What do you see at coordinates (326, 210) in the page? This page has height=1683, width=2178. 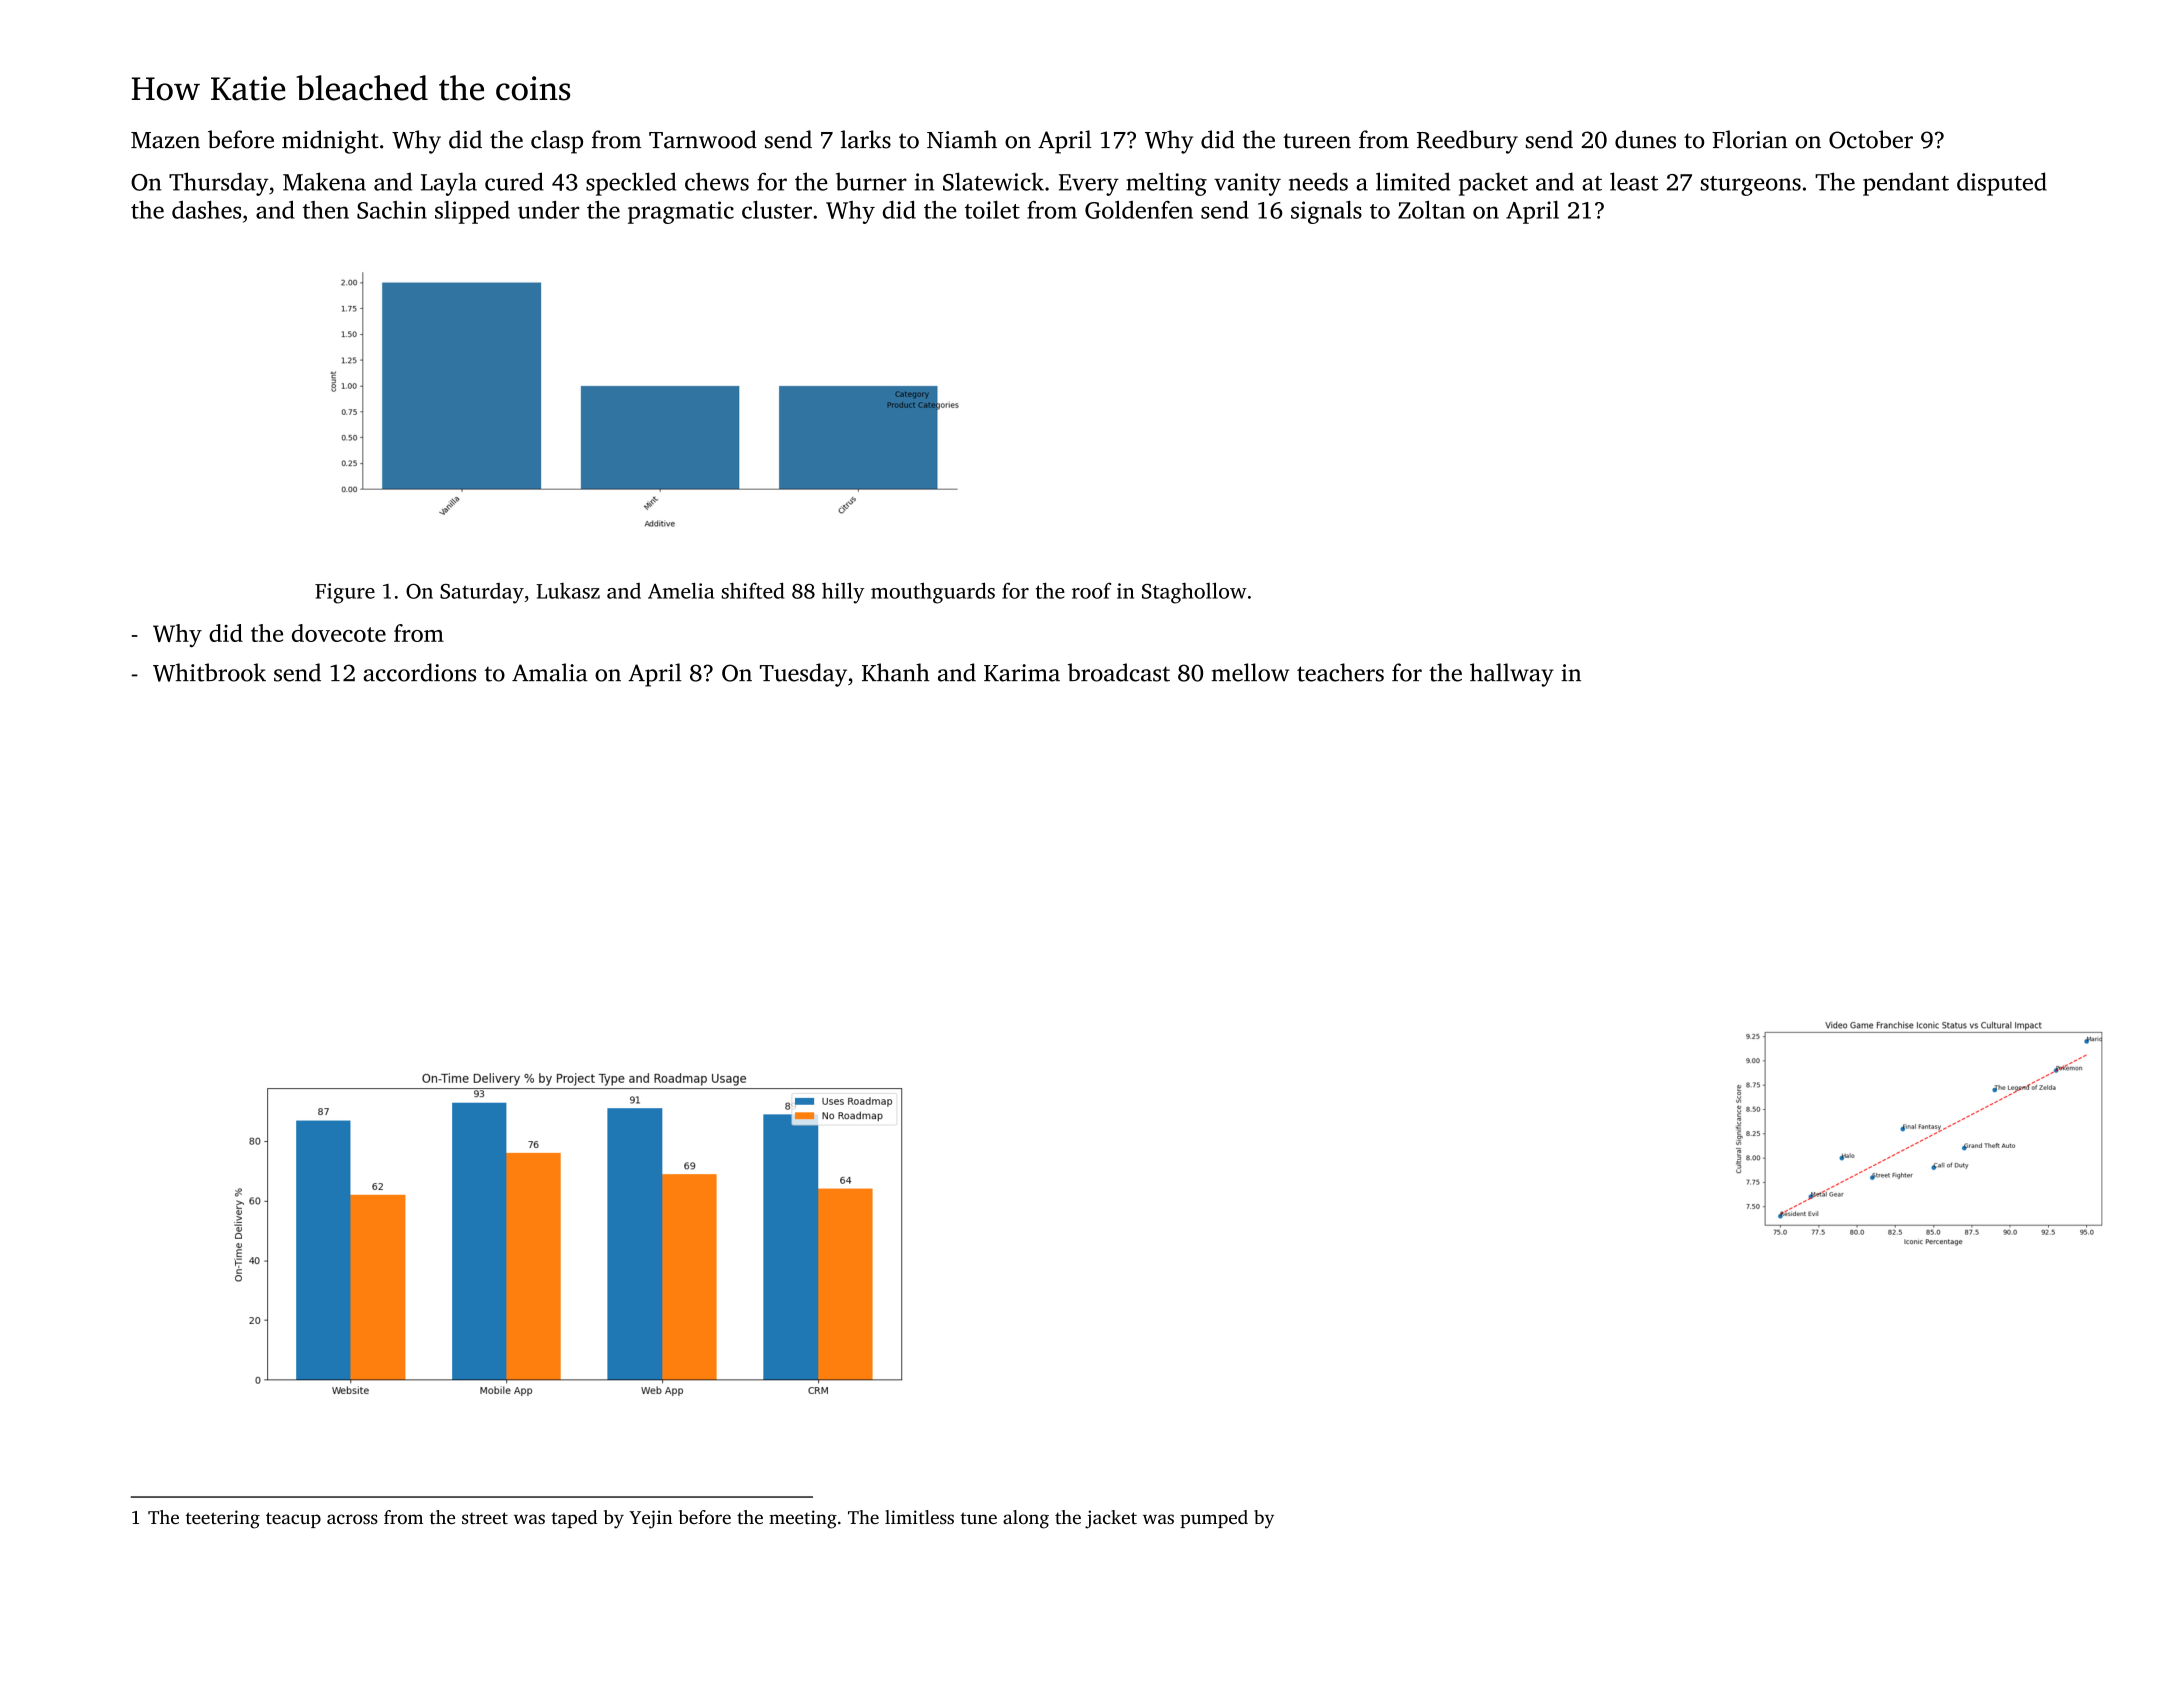 I see `then` at bounding box center [326, 210].
